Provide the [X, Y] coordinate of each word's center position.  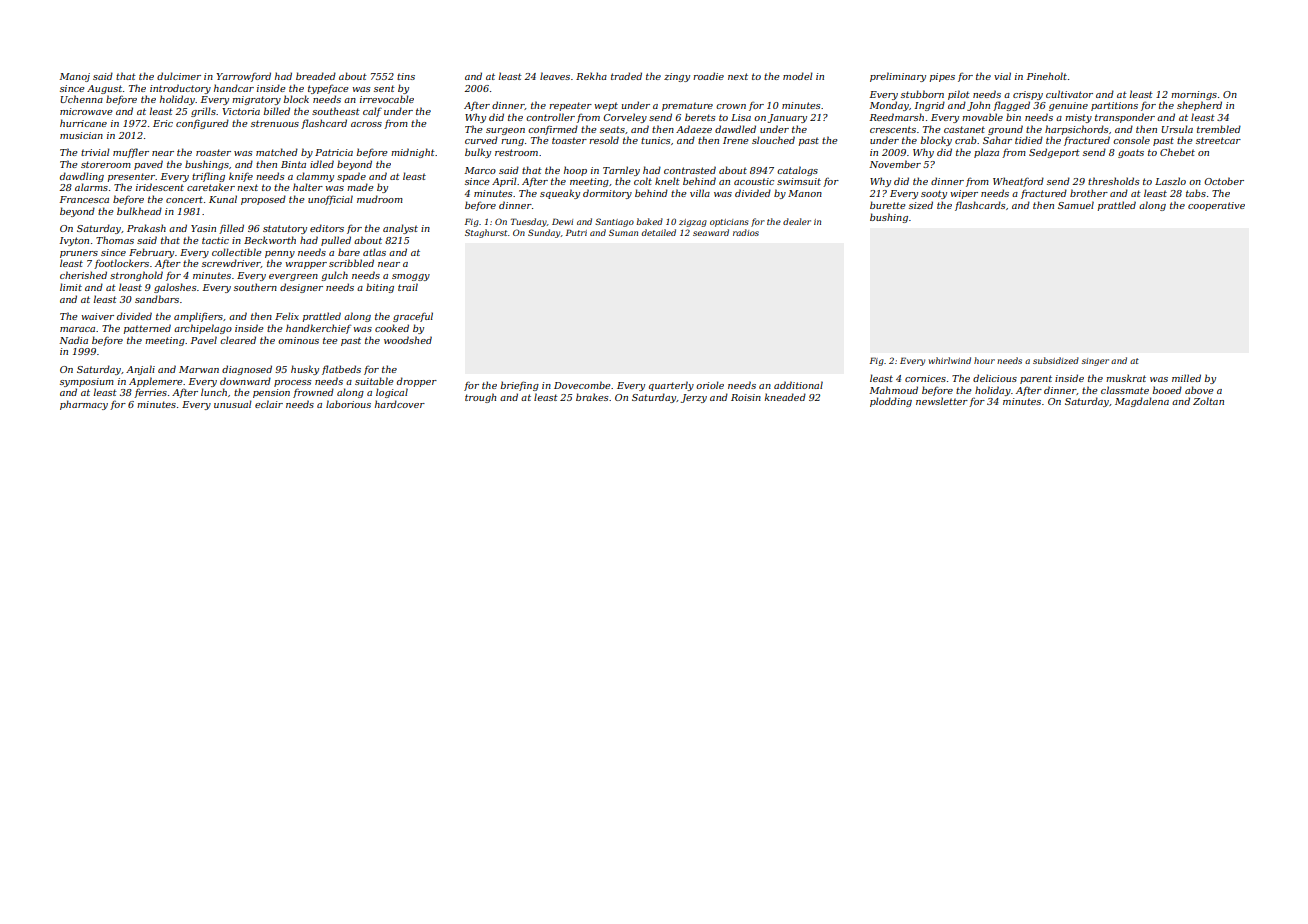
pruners [79, 254]
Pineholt [1047, 76]
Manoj [75, 77]
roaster [213, 152]
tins [406, 76]
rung [512, 142]
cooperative [1216, 206]
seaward [711, 232]
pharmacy [84, 405]
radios [746, 232]
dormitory [607, 194]
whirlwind [950, 360]
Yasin [203, 228]
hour [984, 360]
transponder [1125, 118]
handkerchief [318, 329]
